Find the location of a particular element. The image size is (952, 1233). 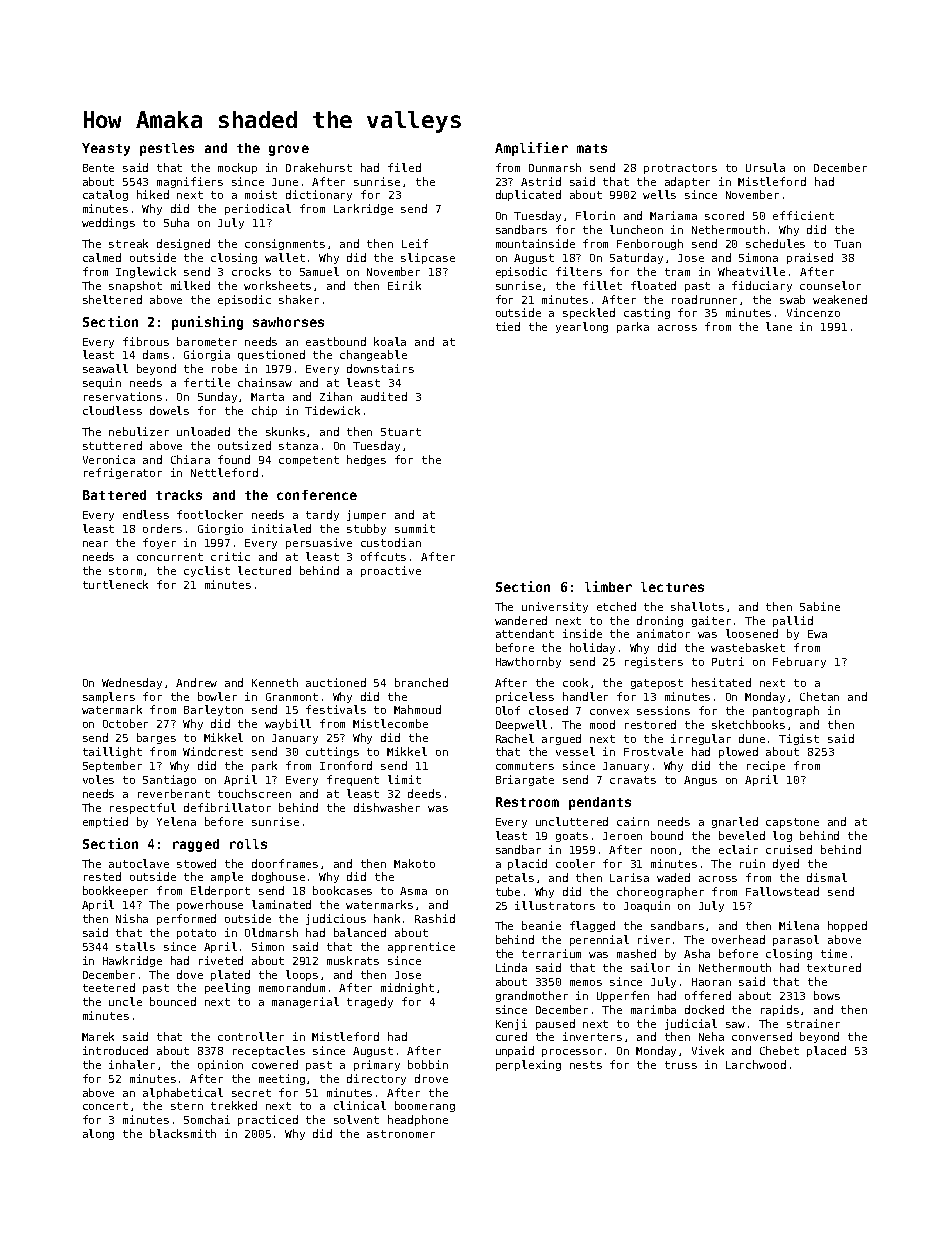

goats is located at coordinates (572, 837).
